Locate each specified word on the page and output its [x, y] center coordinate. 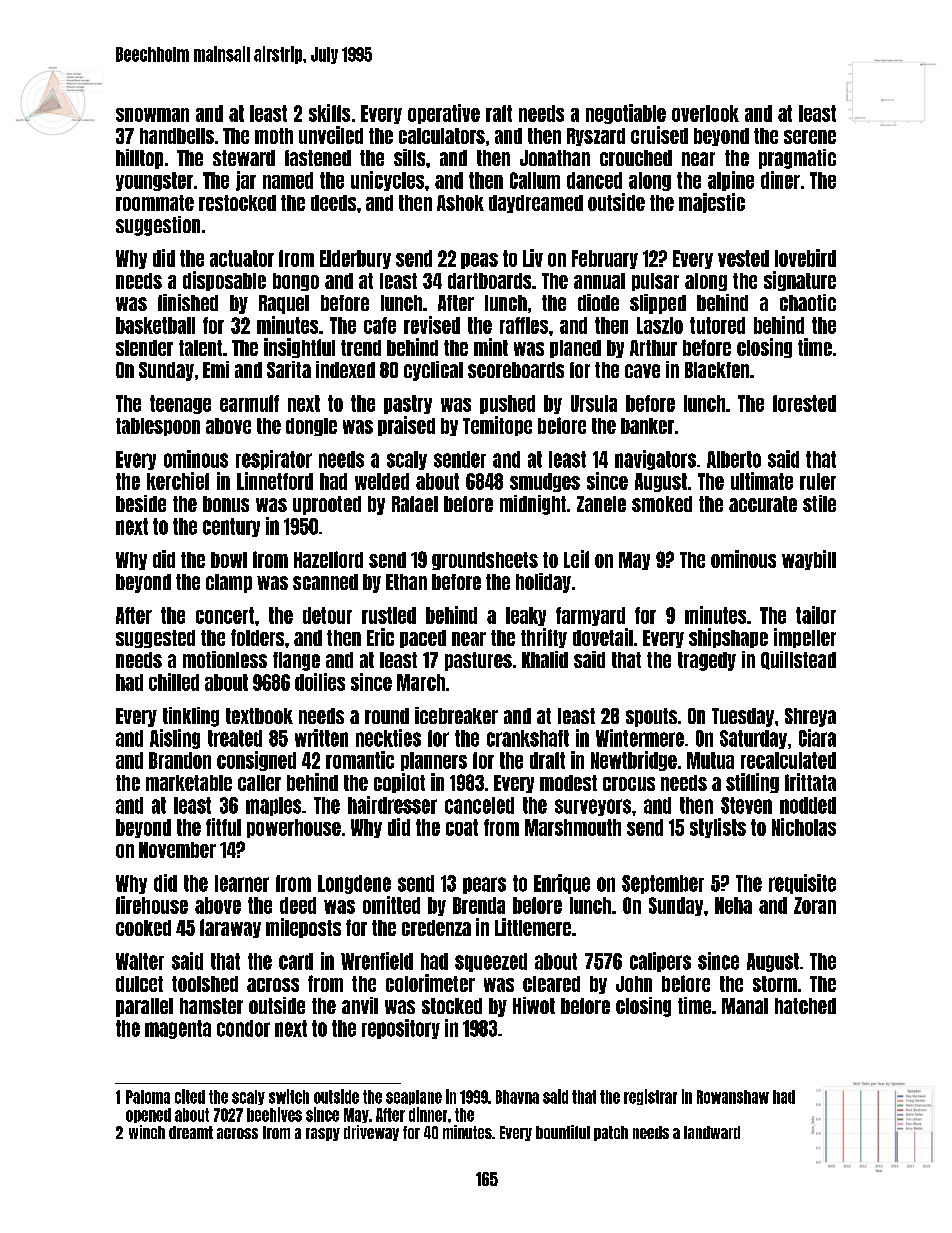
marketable [189, 783]
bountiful [563, 1132]
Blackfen [717, 370]
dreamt [191, 1132]
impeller [805, 638]
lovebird [805, 258]
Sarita [289, 369]
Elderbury [355, 259]
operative [444, 114]
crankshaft [528, 738]
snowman [152, 115]
